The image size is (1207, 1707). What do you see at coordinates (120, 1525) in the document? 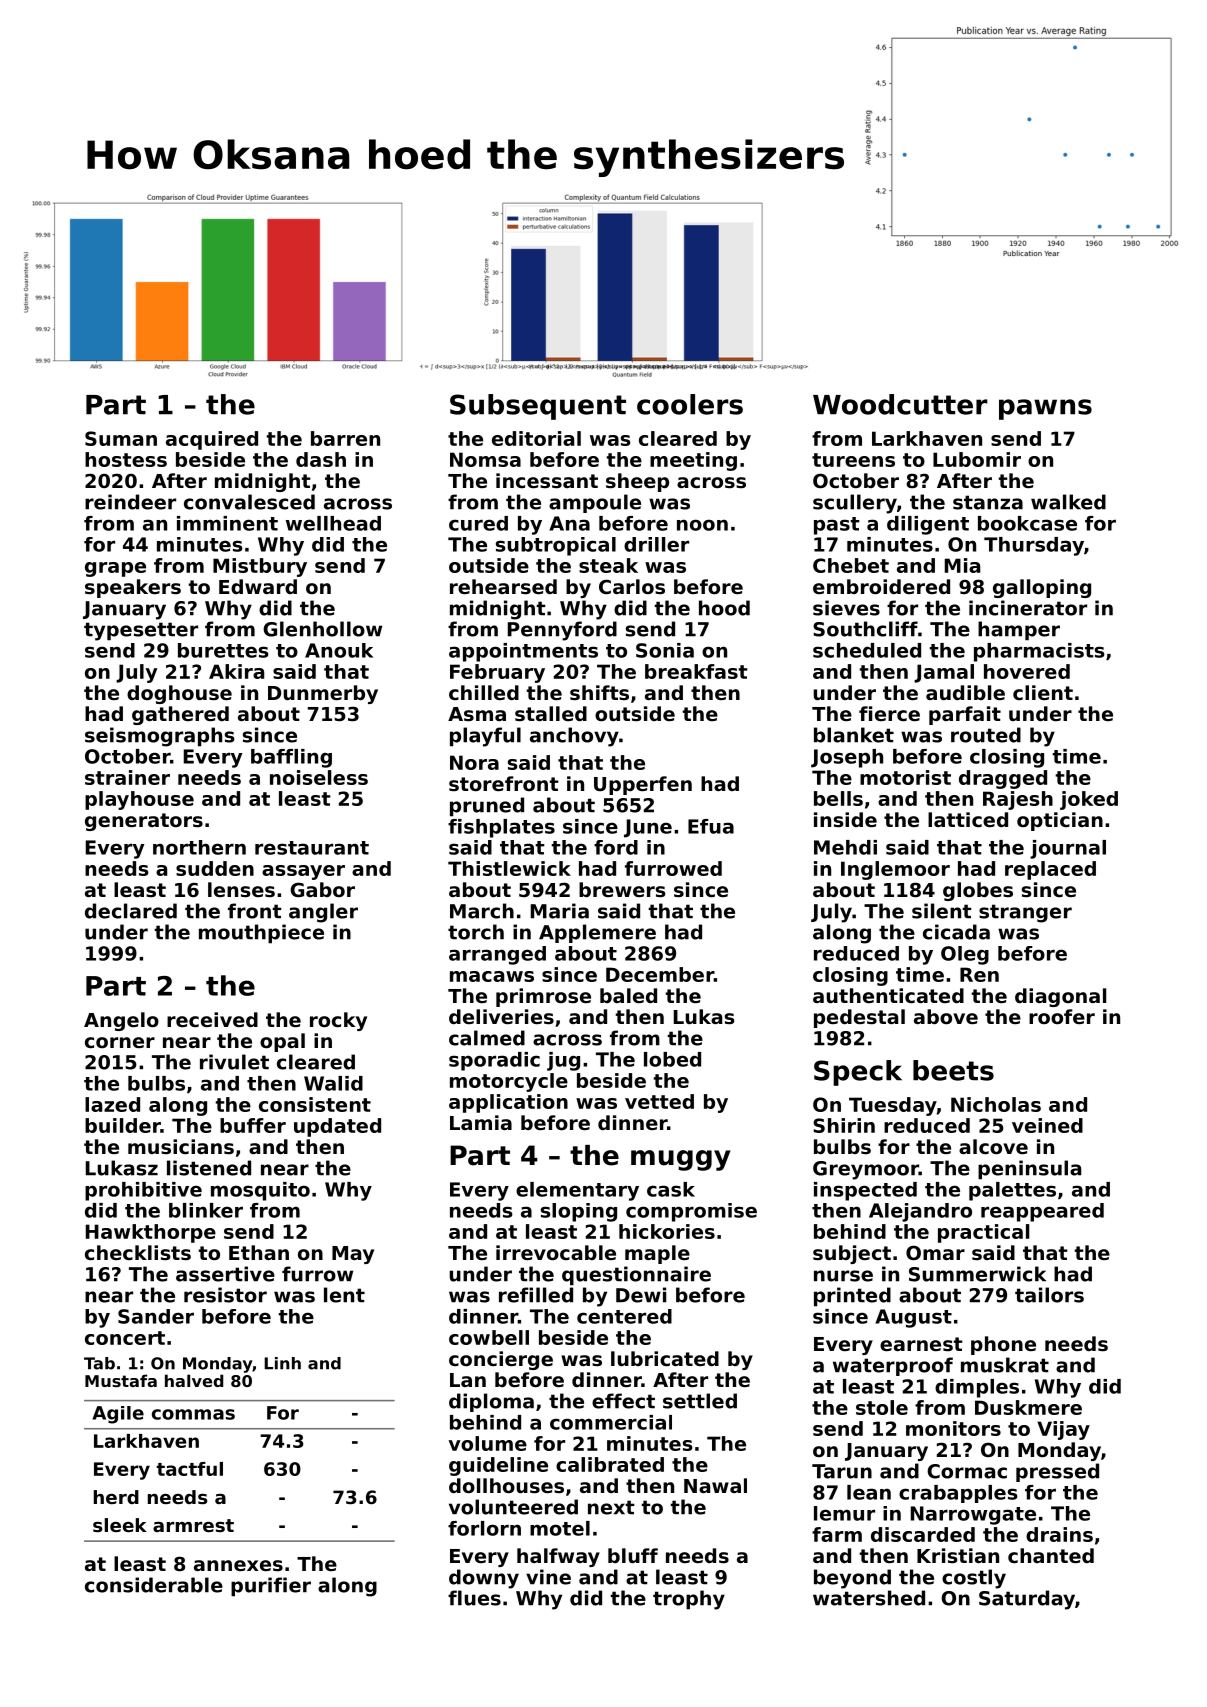
I see `sleek` at bounding box center [120, 1525].
